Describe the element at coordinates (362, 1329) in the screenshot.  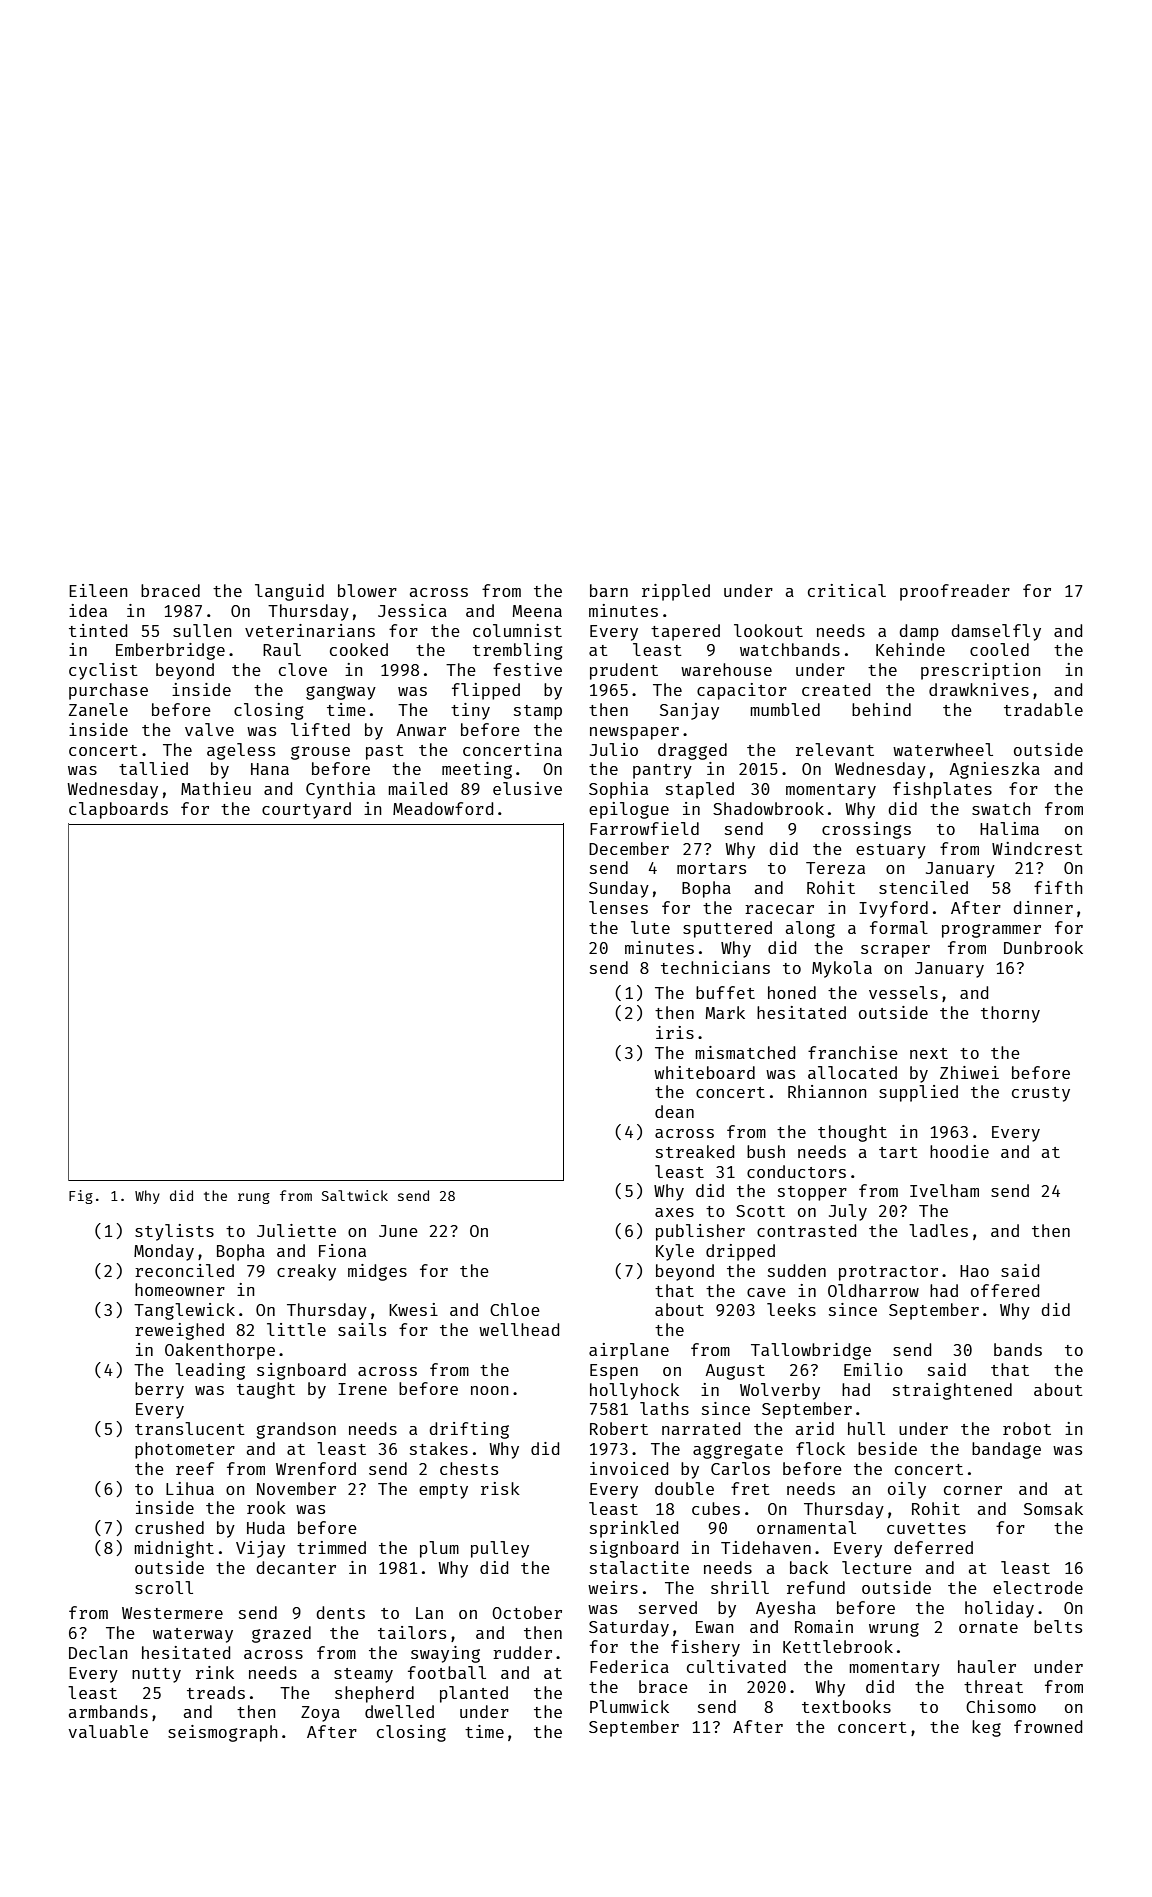
I see `sails` at that location.
